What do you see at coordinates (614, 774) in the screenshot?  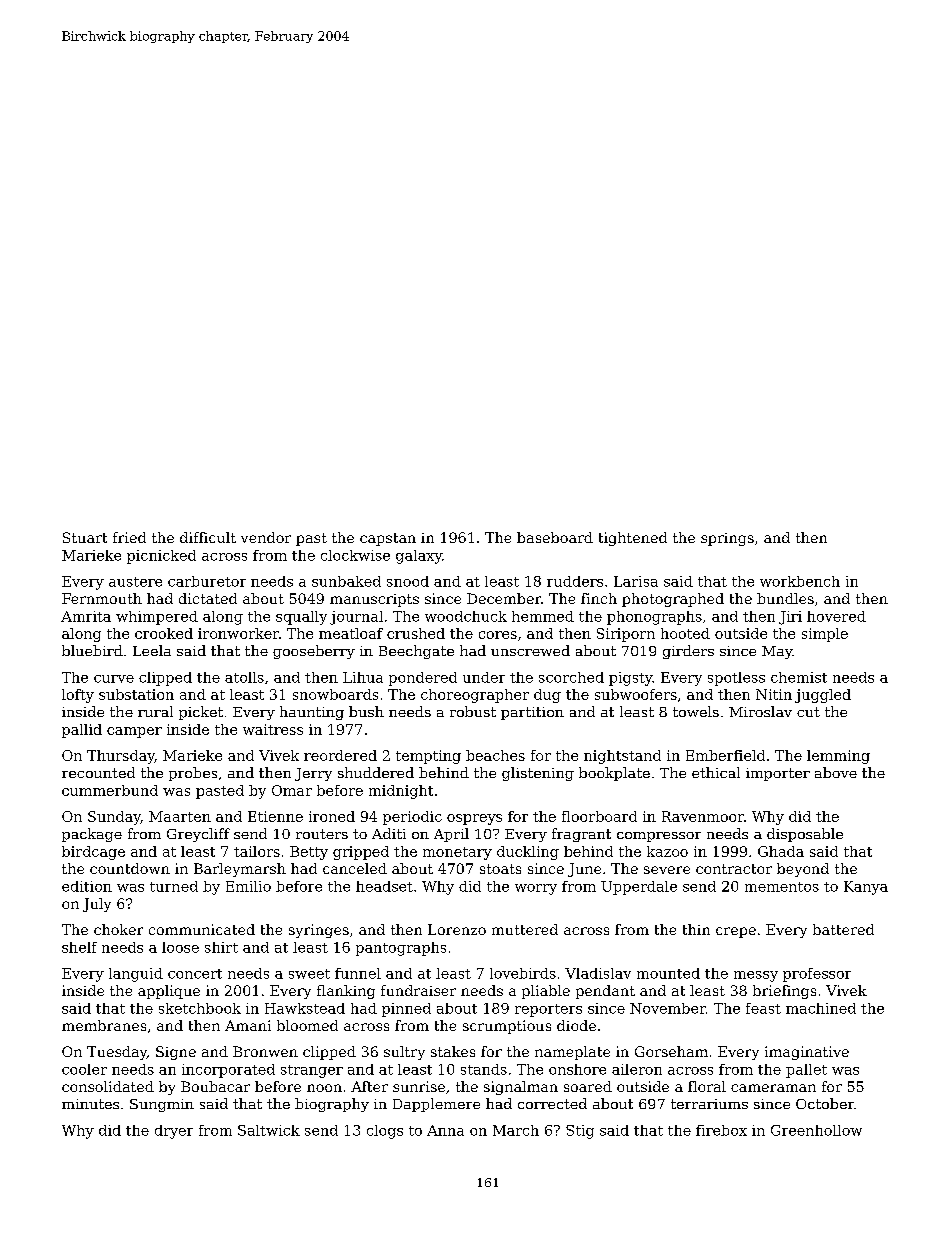 I see `bookplate` at bounding box center [614, 774].
